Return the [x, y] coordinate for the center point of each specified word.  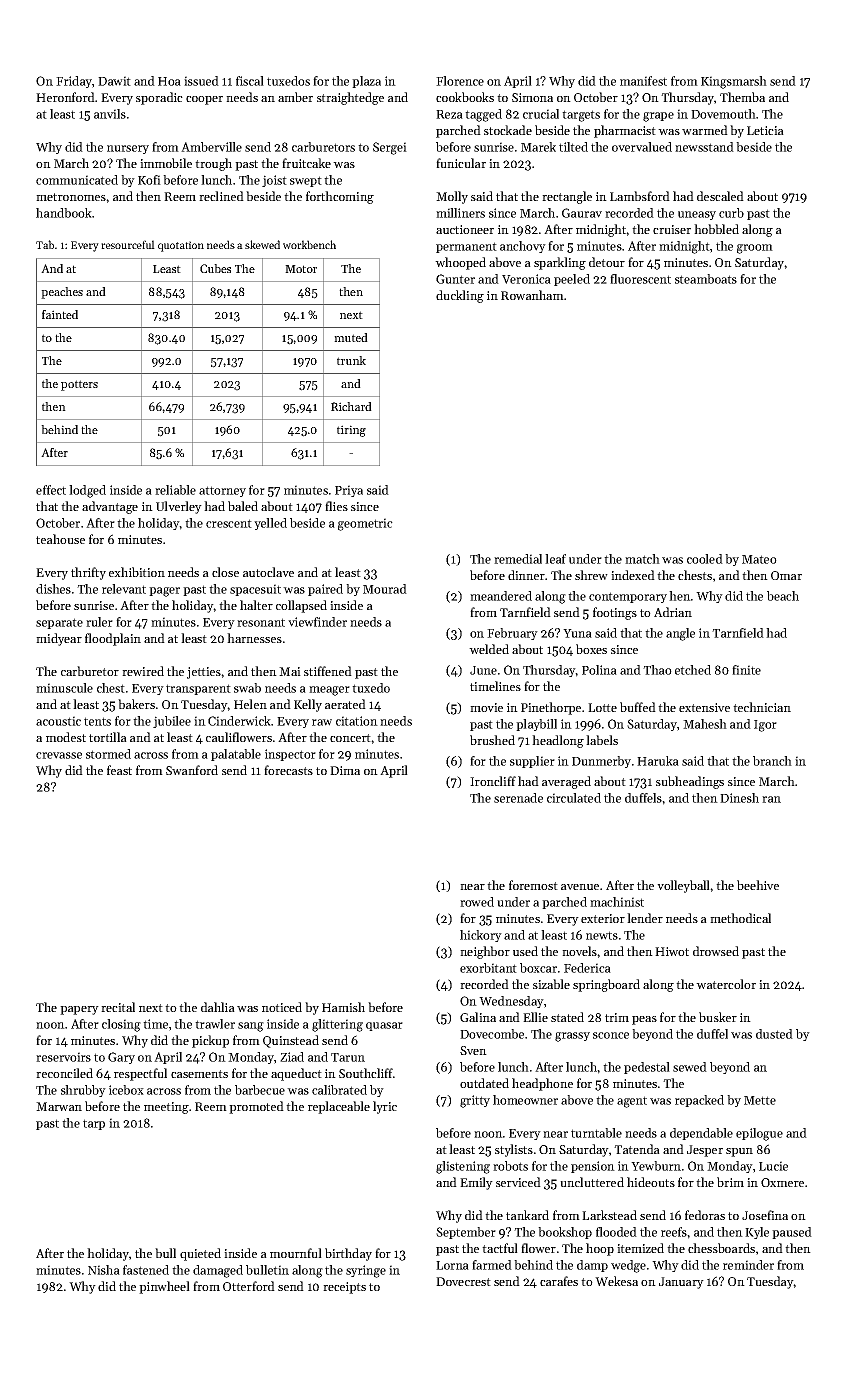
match [642, 559]
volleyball [684, 886]
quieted [200, 1254]
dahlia [218, 1007]
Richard [351, 406]
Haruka [658, 761]
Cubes [215, 268]
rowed [477, 902]
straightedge [350, 98]
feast [119, 770]
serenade [518, 798]
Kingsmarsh [734, 82]
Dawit [114, 81]
